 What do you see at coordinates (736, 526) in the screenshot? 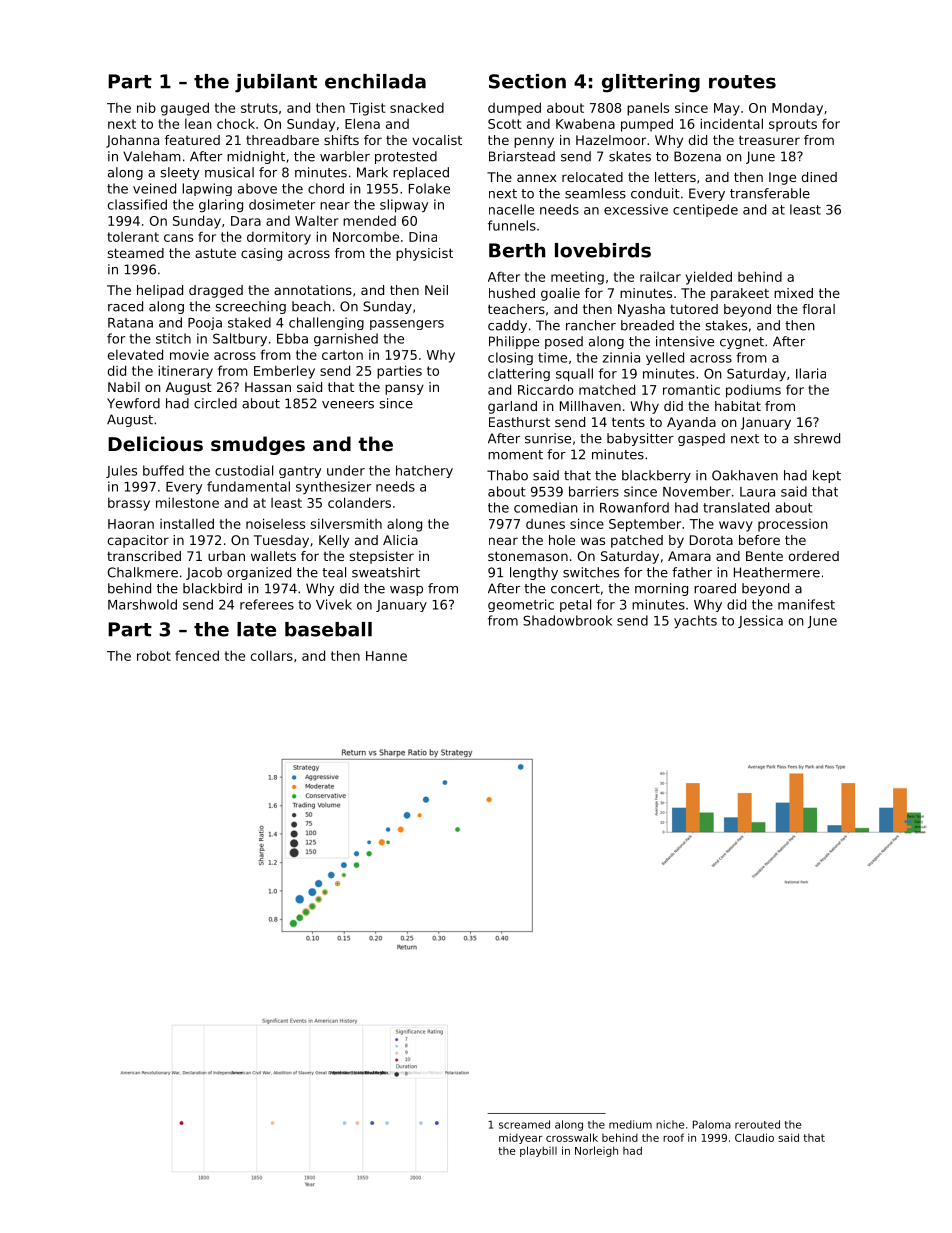
I see `wavy` at bounding box center [736, 526].
